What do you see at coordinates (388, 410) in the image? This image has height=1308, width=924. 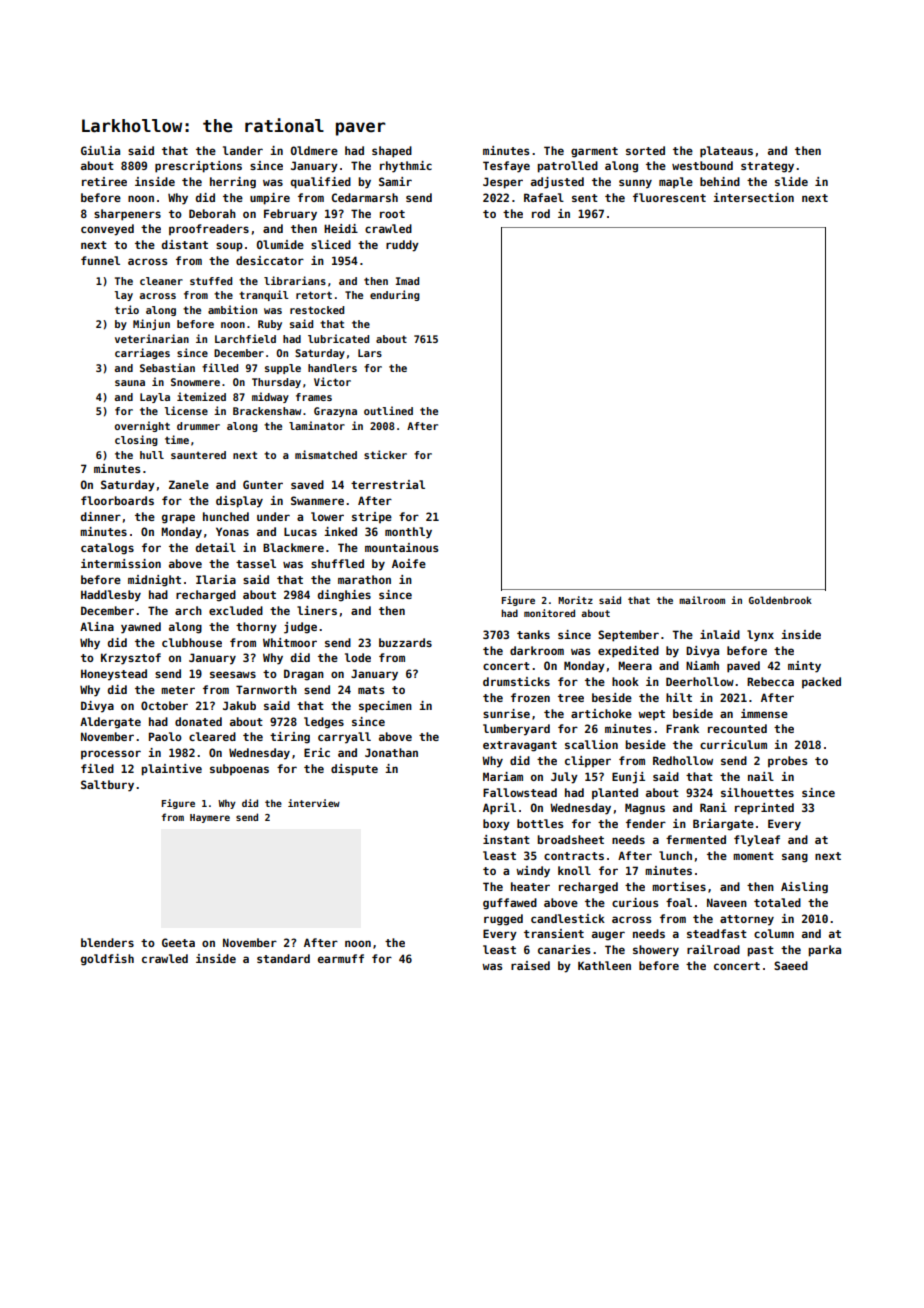 I see `outlined` at bounding box center [388, 410].
